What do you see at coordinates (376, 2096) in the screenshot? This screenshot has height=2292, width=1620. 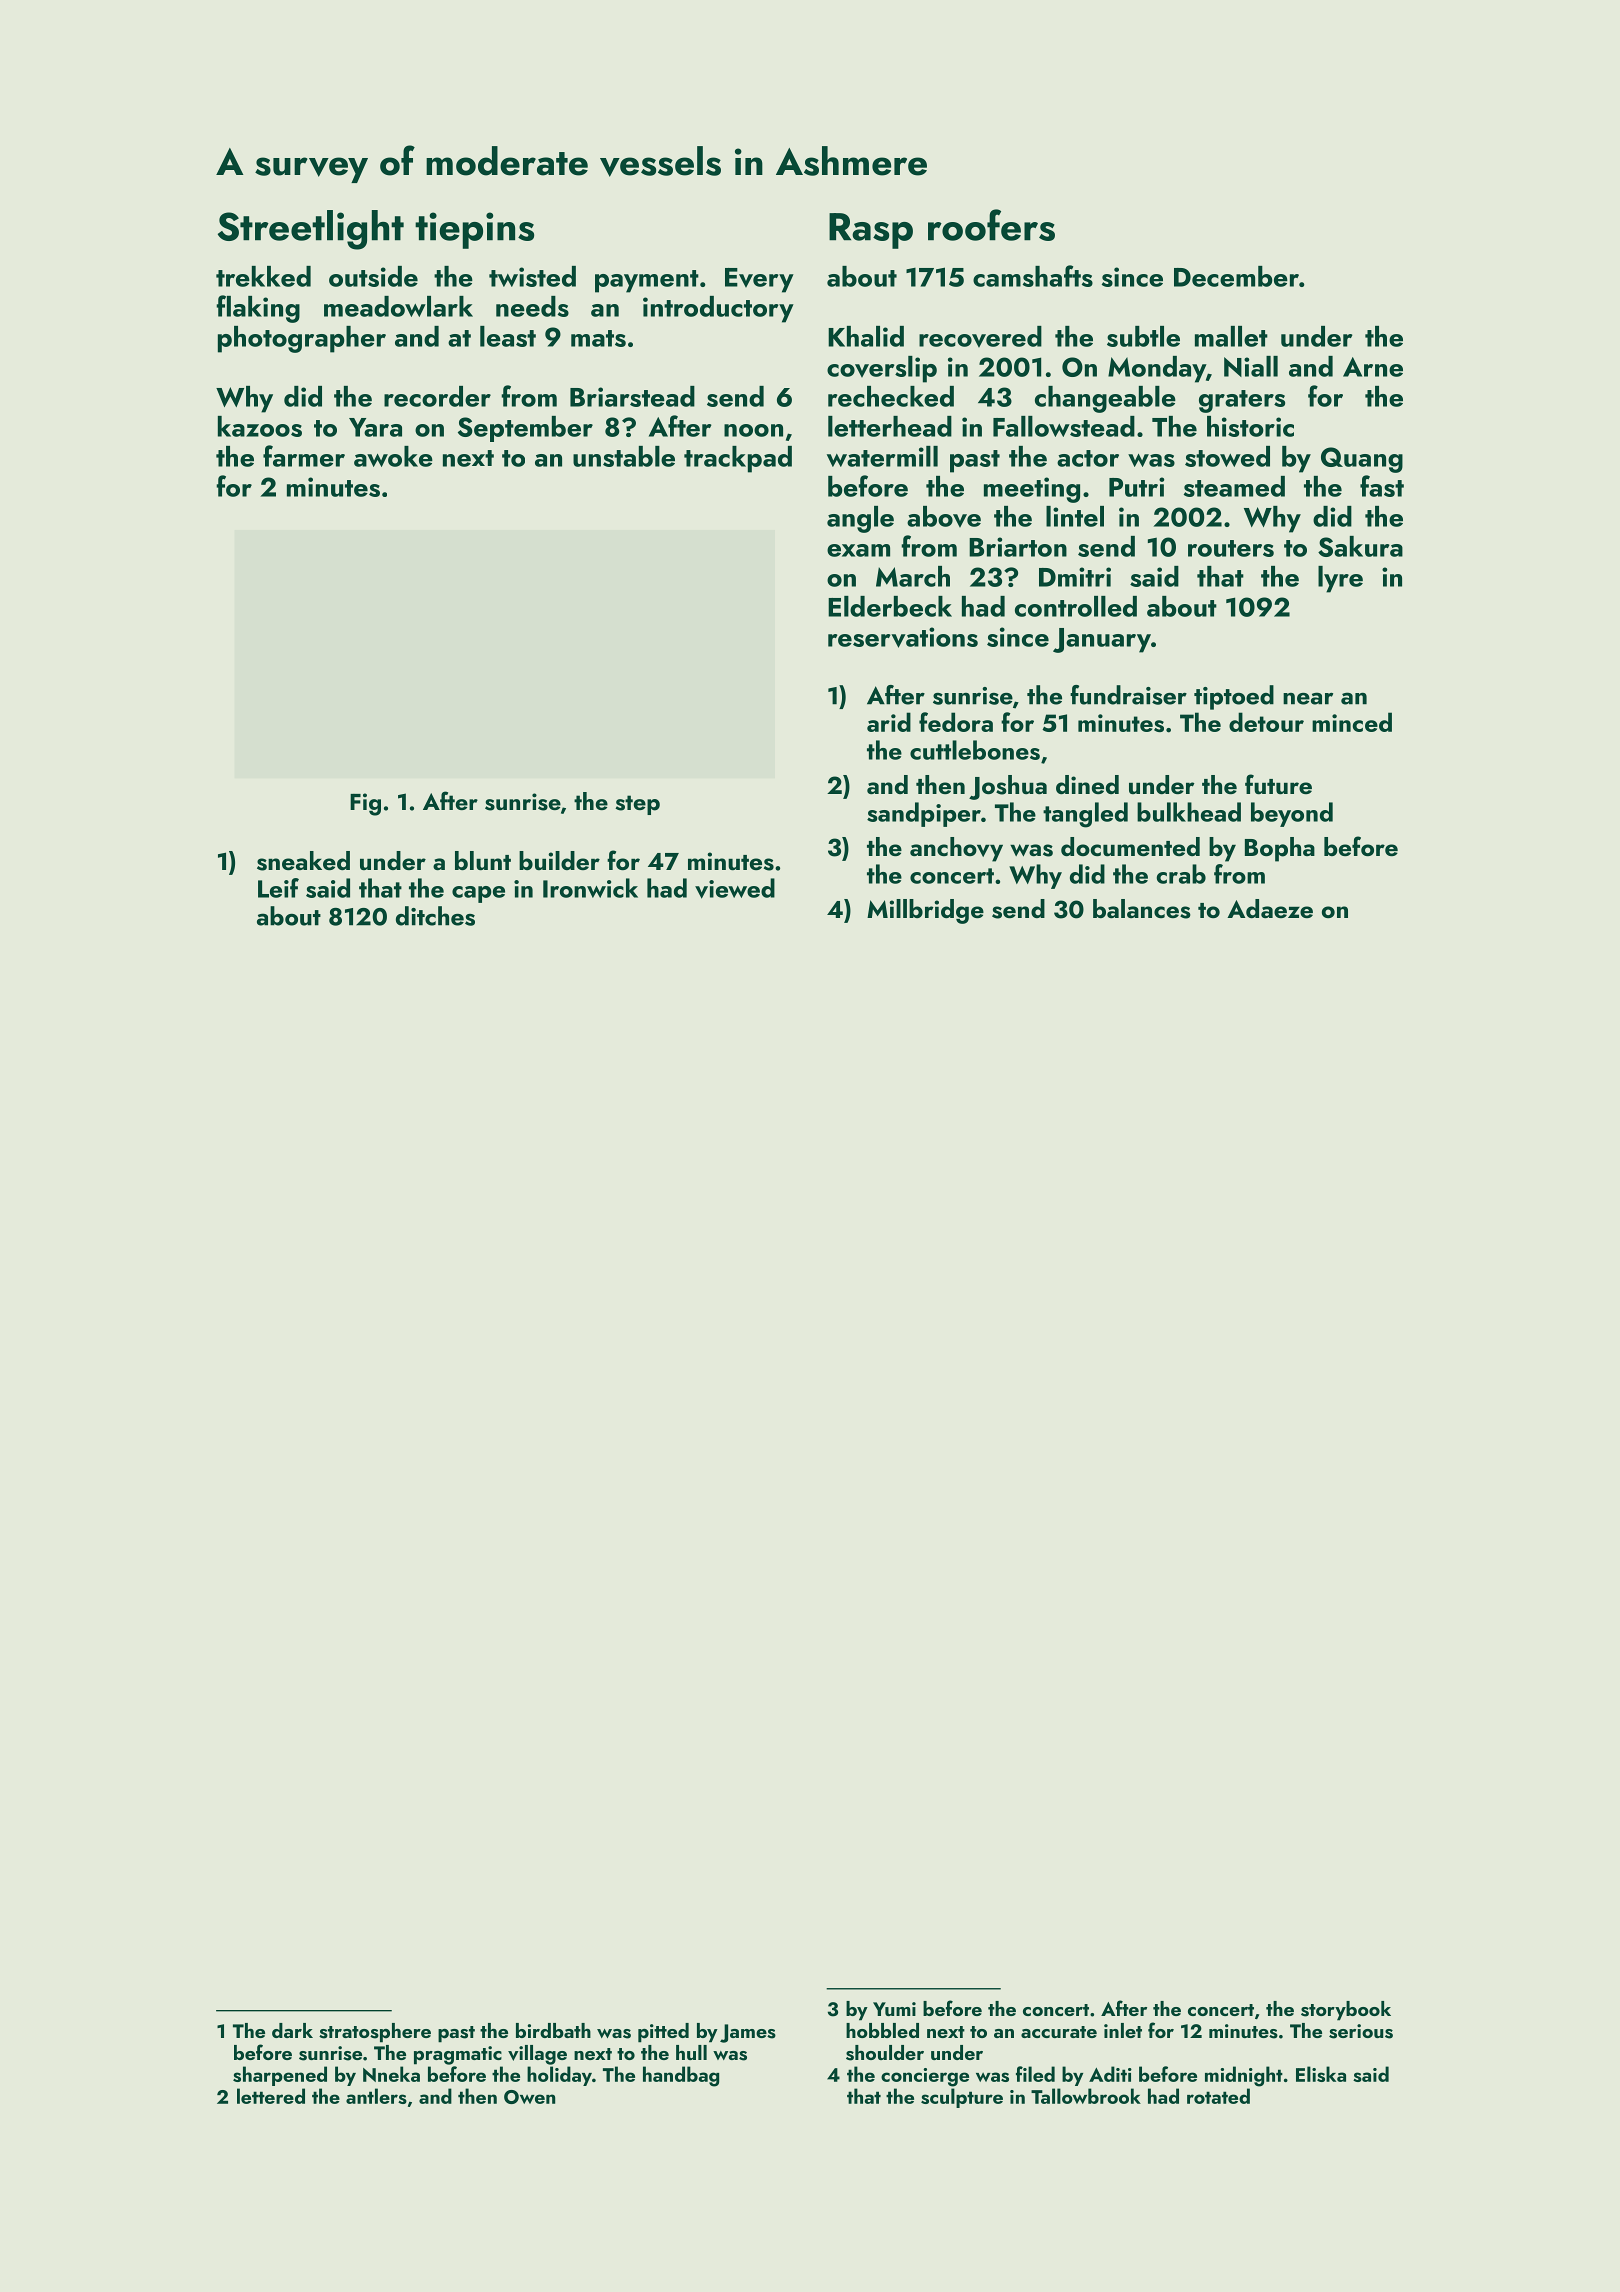 I see `antlers` at bounding box center [376, 2096].
